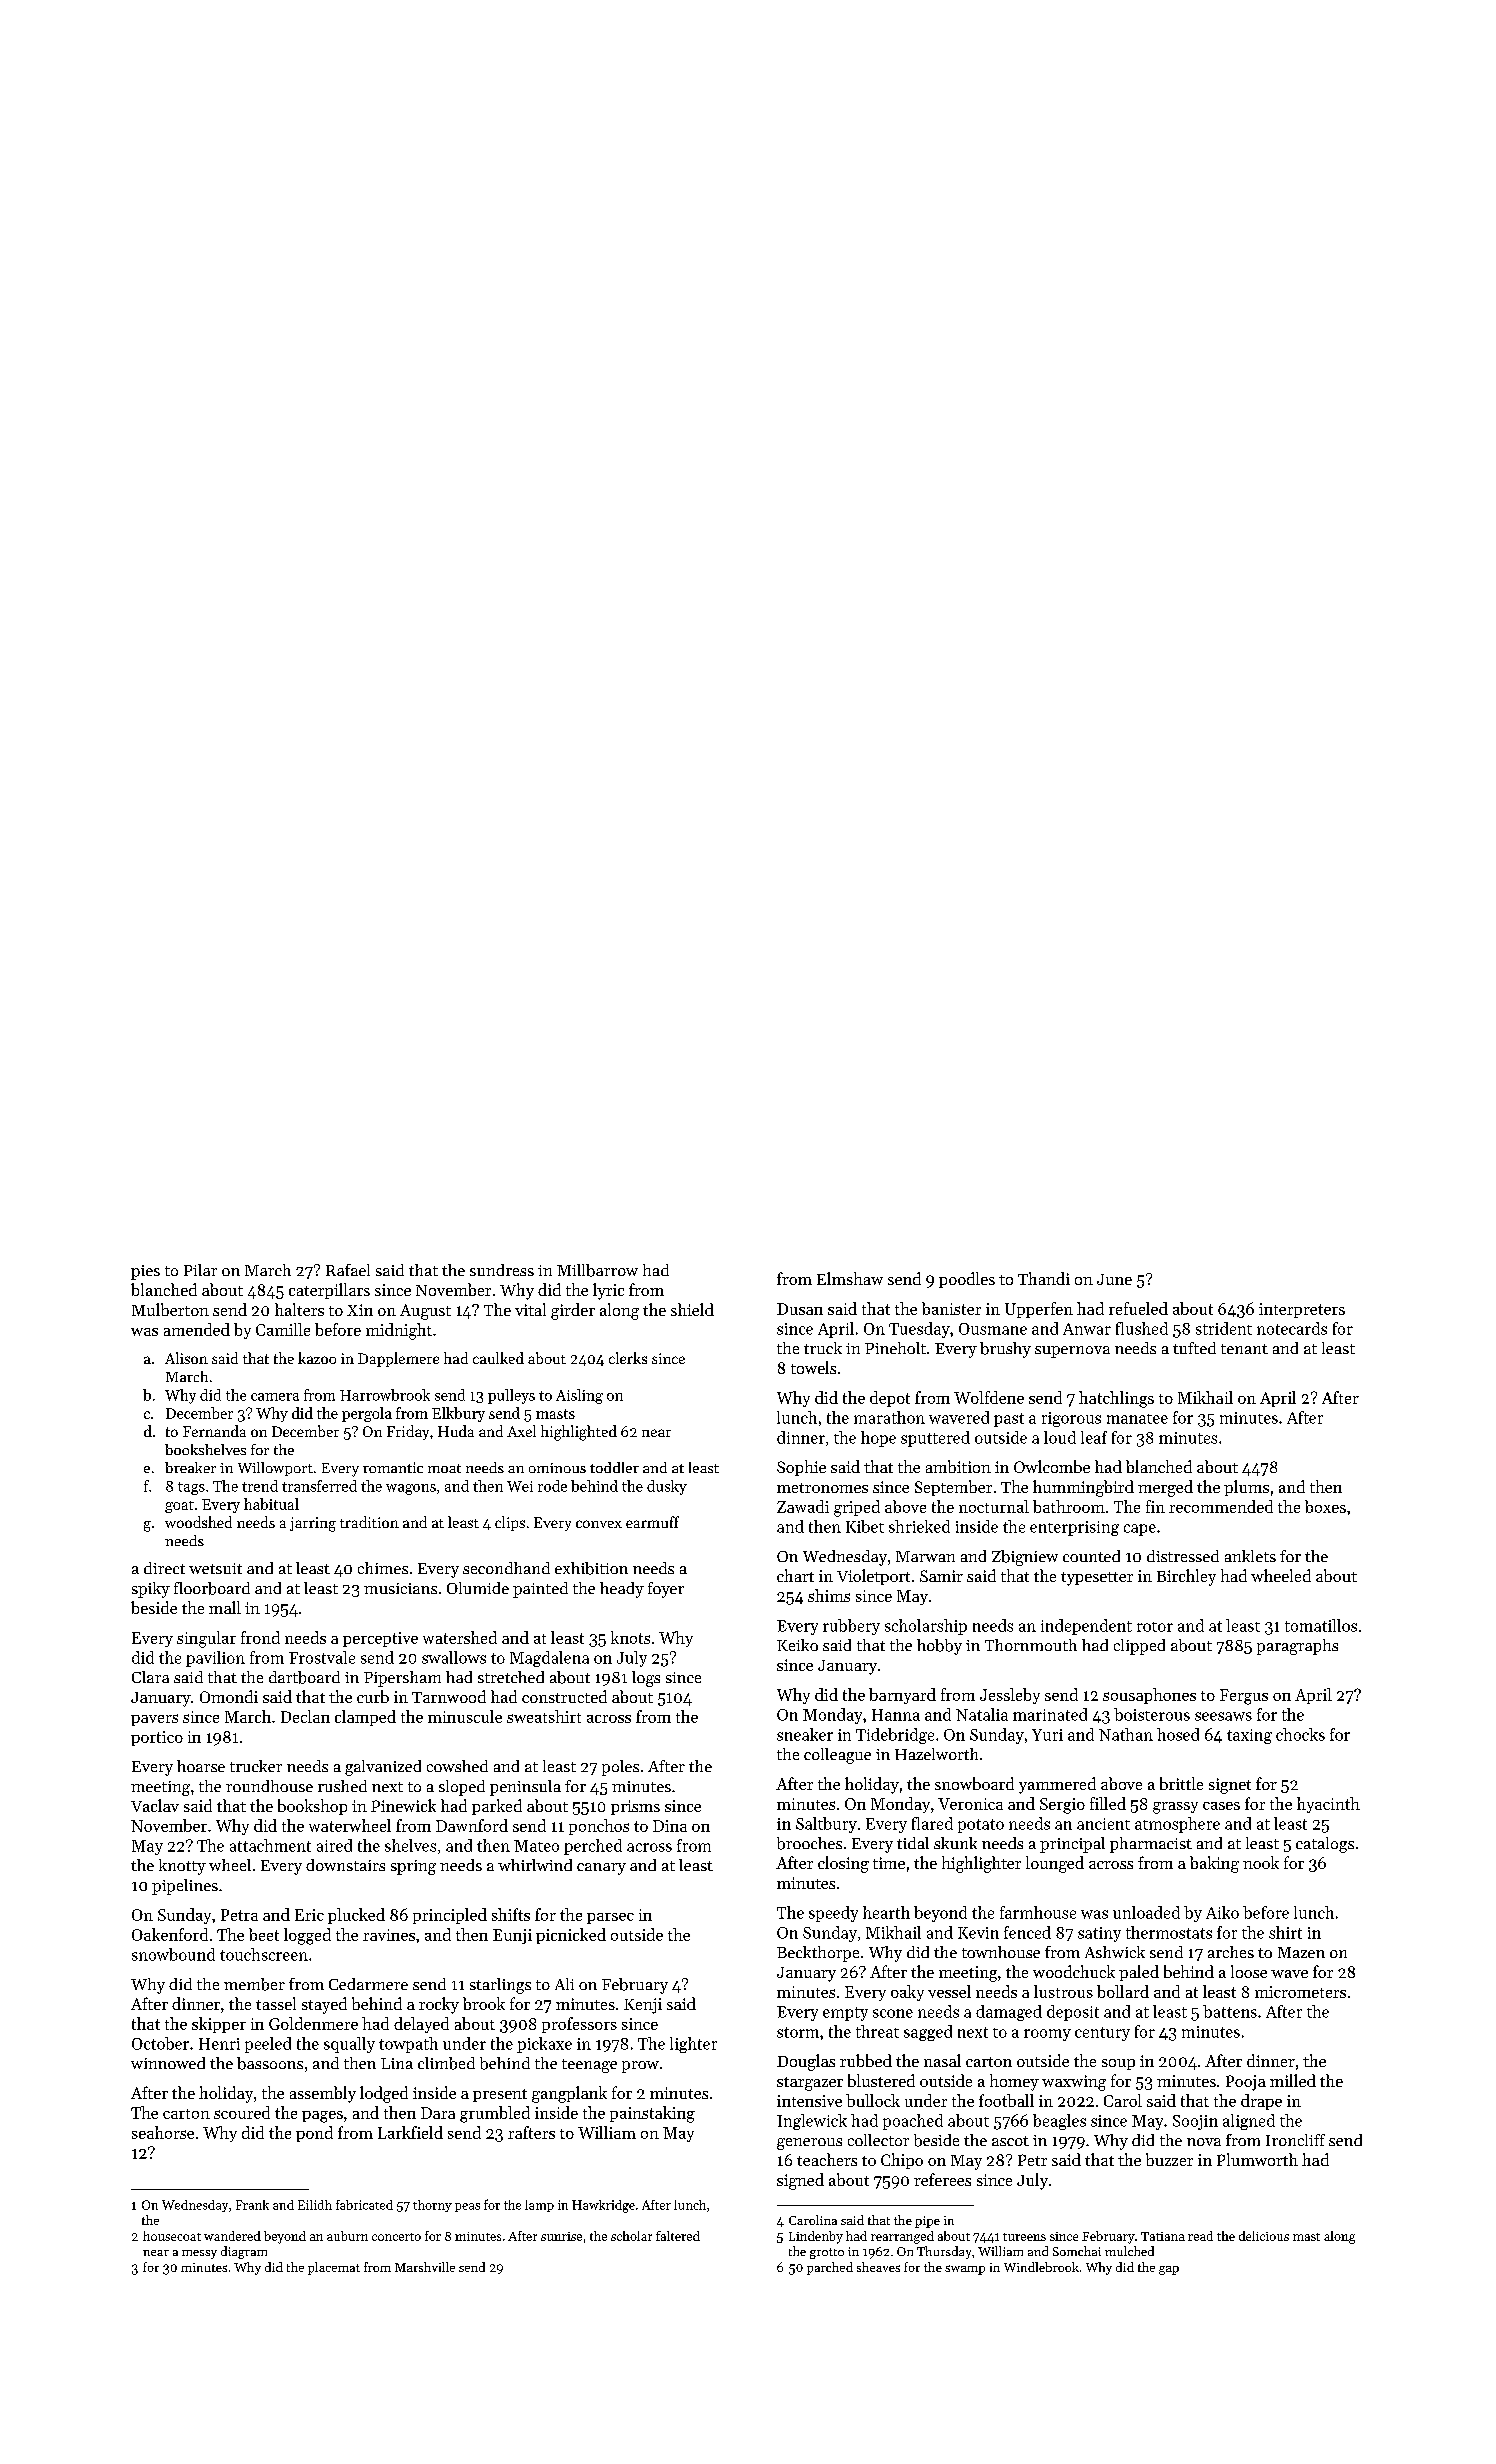  Describe the element at coordinates (163, 2132) in the page. I see `seahorse` at that location.
